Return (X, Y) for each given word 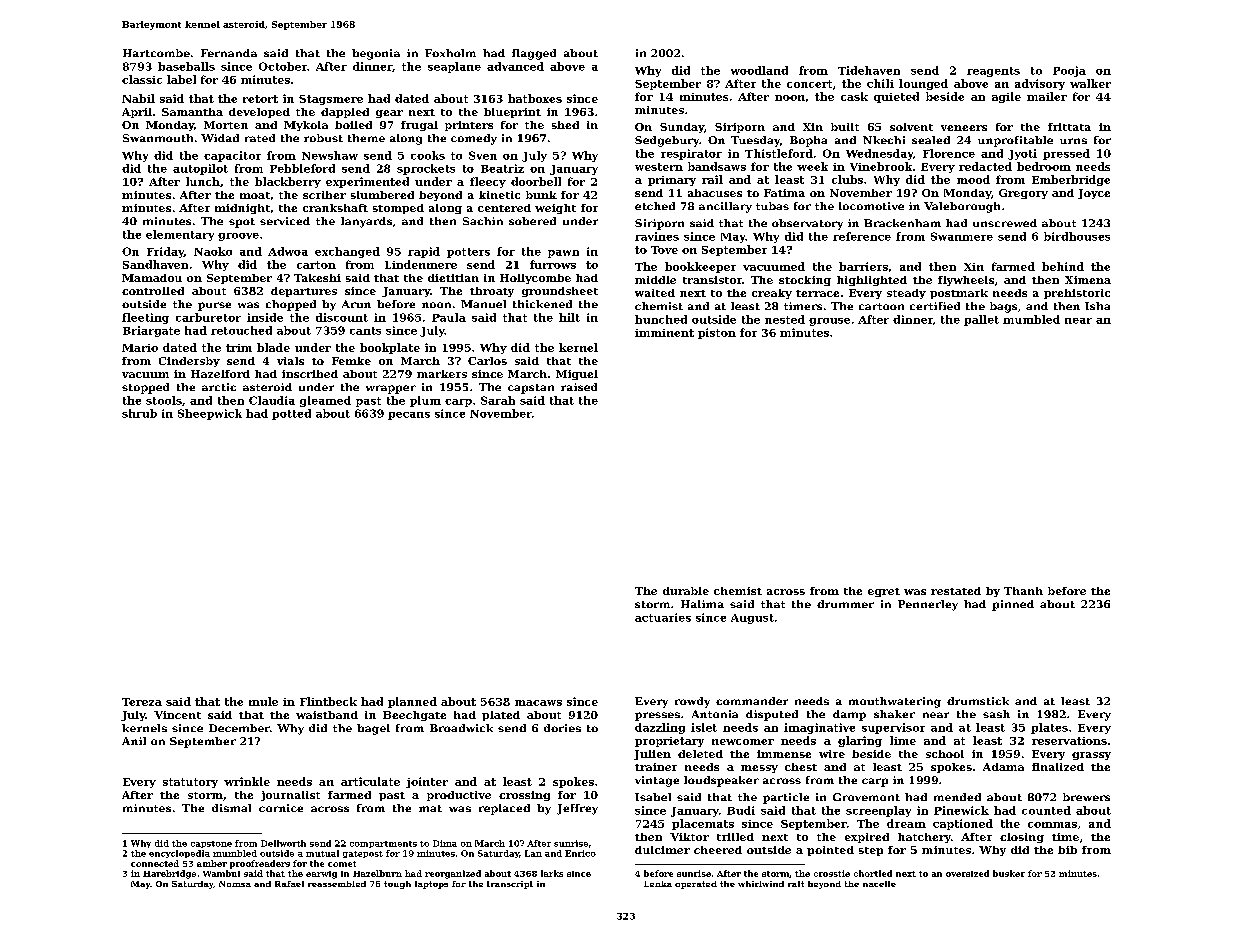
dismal (231, 808)
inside (265, 317)
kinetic (499, 195)
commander (752, 701)
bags (1003, 307)
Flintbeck (328, 701)
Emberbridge (1071, 180)
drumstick (978, 701)
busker (1009, 873)
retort (260, 99)
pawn (563, 254)
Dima (445, 843)
